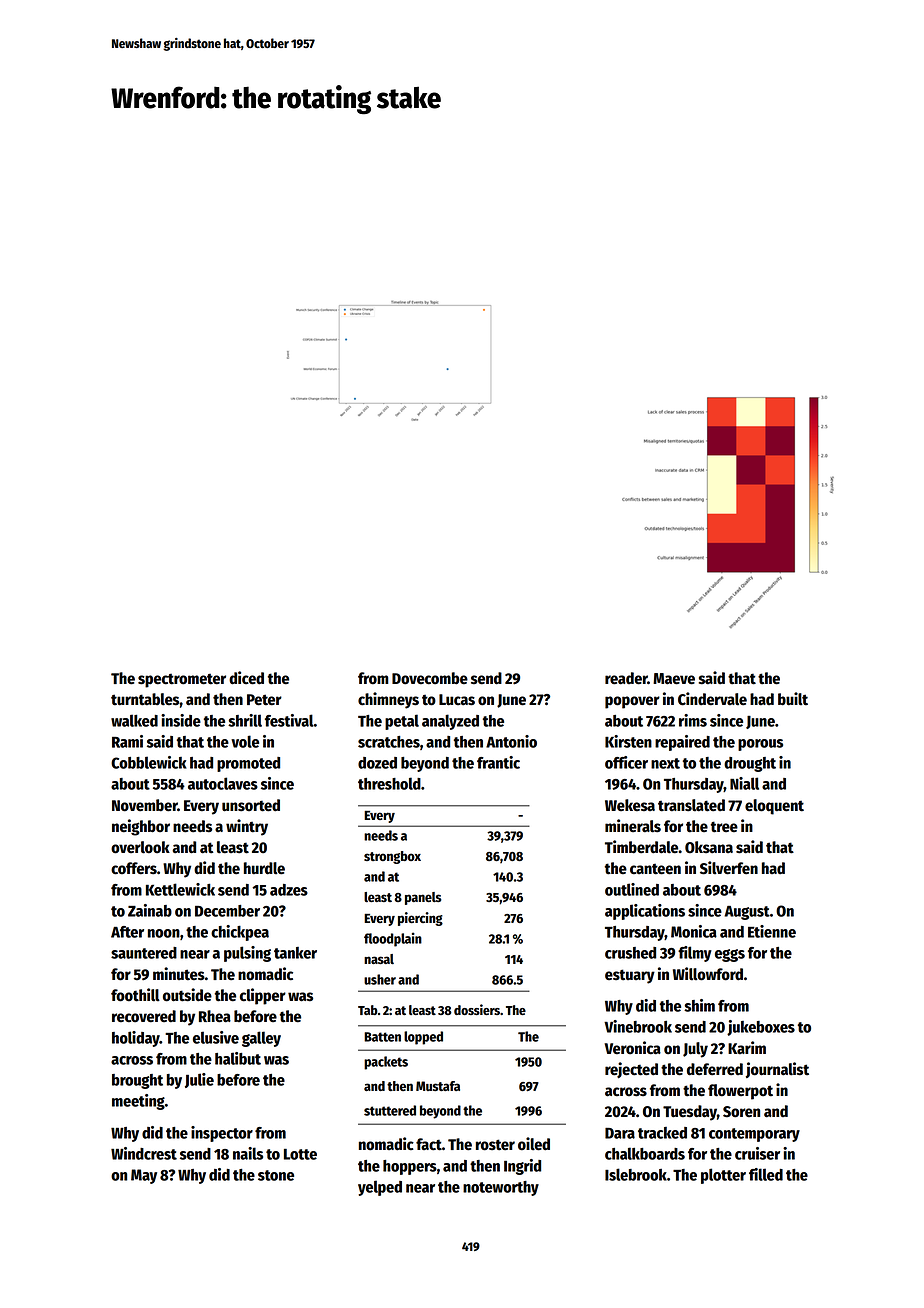  Describe the element at coordinates (430, 678) in the document. I see `Dovecombe` at that location.
